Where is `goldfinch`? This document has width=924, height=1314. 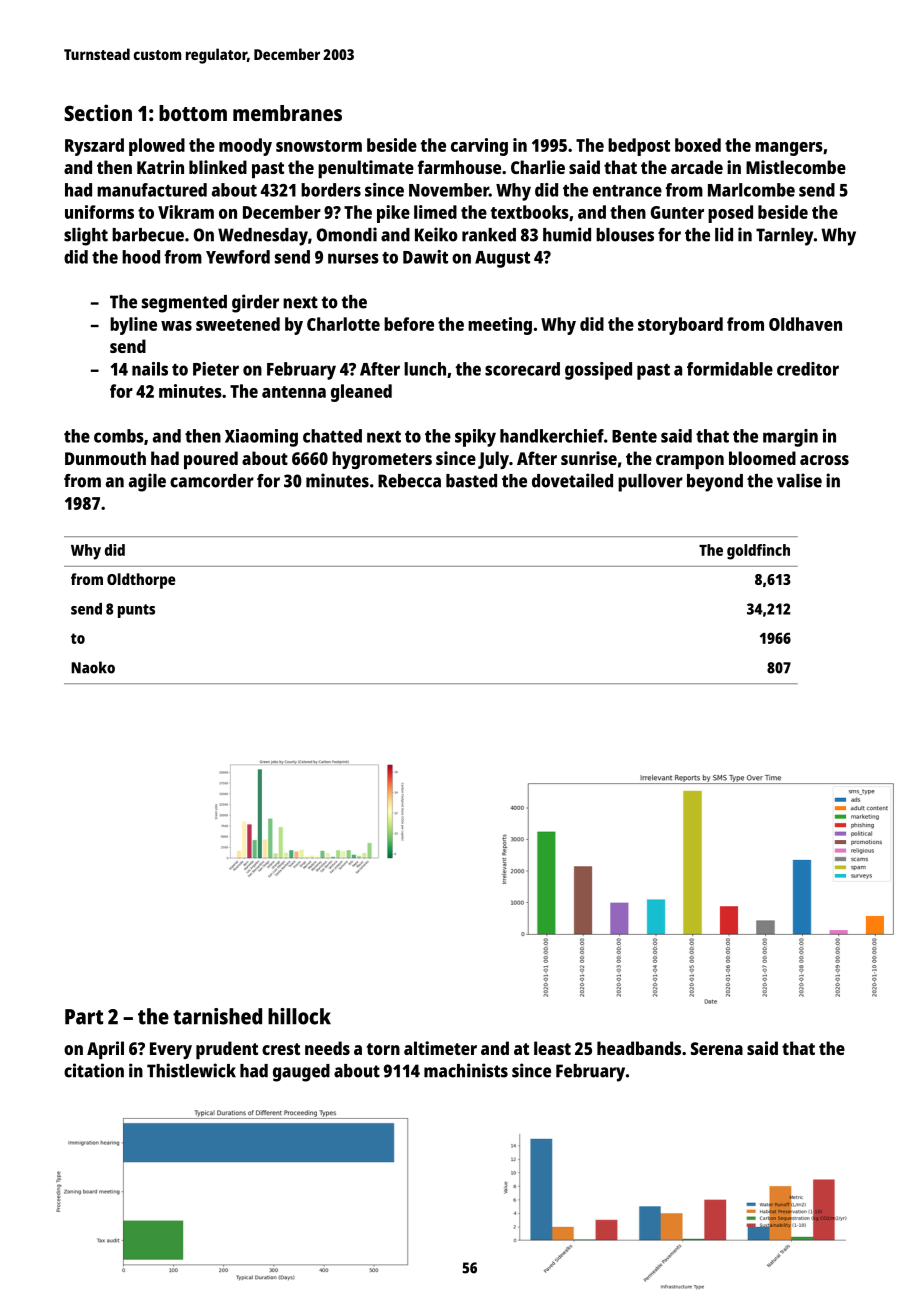 goldfinch is located at coordinates (758, 552).
